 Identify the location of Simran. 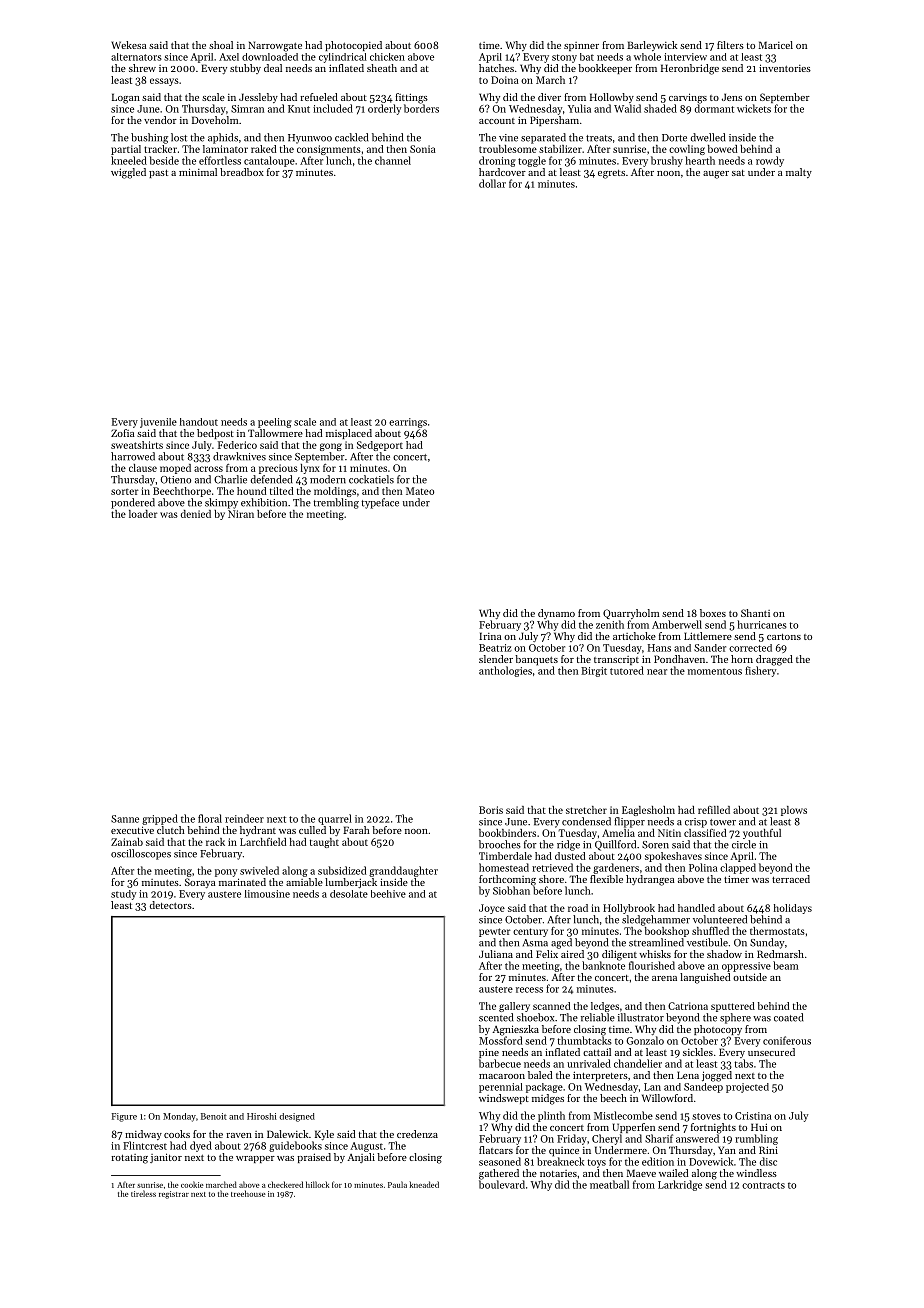
(247, 109).
